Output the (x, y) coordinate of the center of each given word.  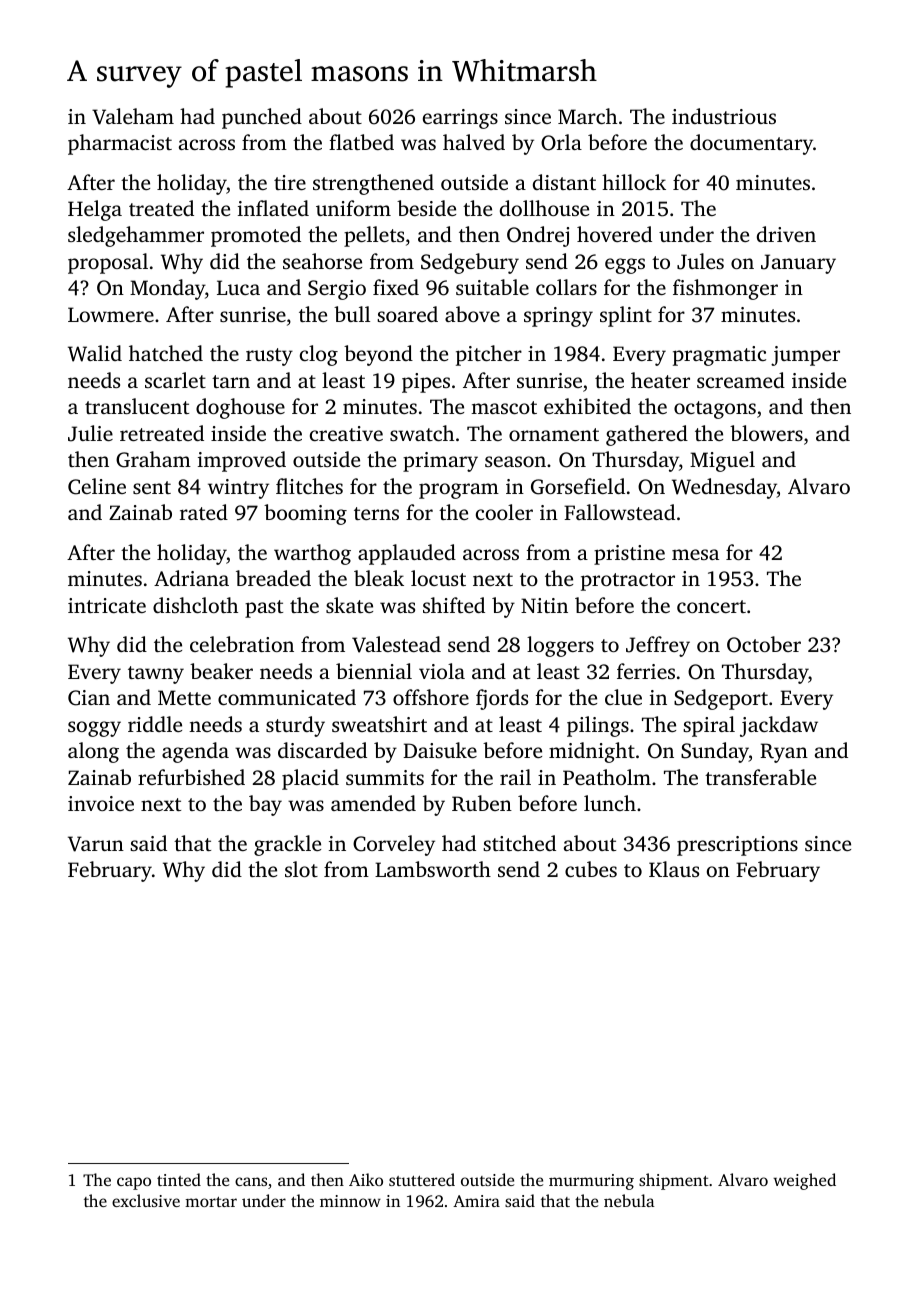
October (764, 644)
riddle (155, 724)
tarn (231, 381)
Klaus (674, 869)
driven (786, 234)
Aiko (366, 1179)
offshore (431, 697)
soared (407, 314)
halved (474, 142)
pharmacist (120, 144)
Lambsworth (433, 869)
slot (301, 869)
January (798, 264)
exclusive (146, 1200)
